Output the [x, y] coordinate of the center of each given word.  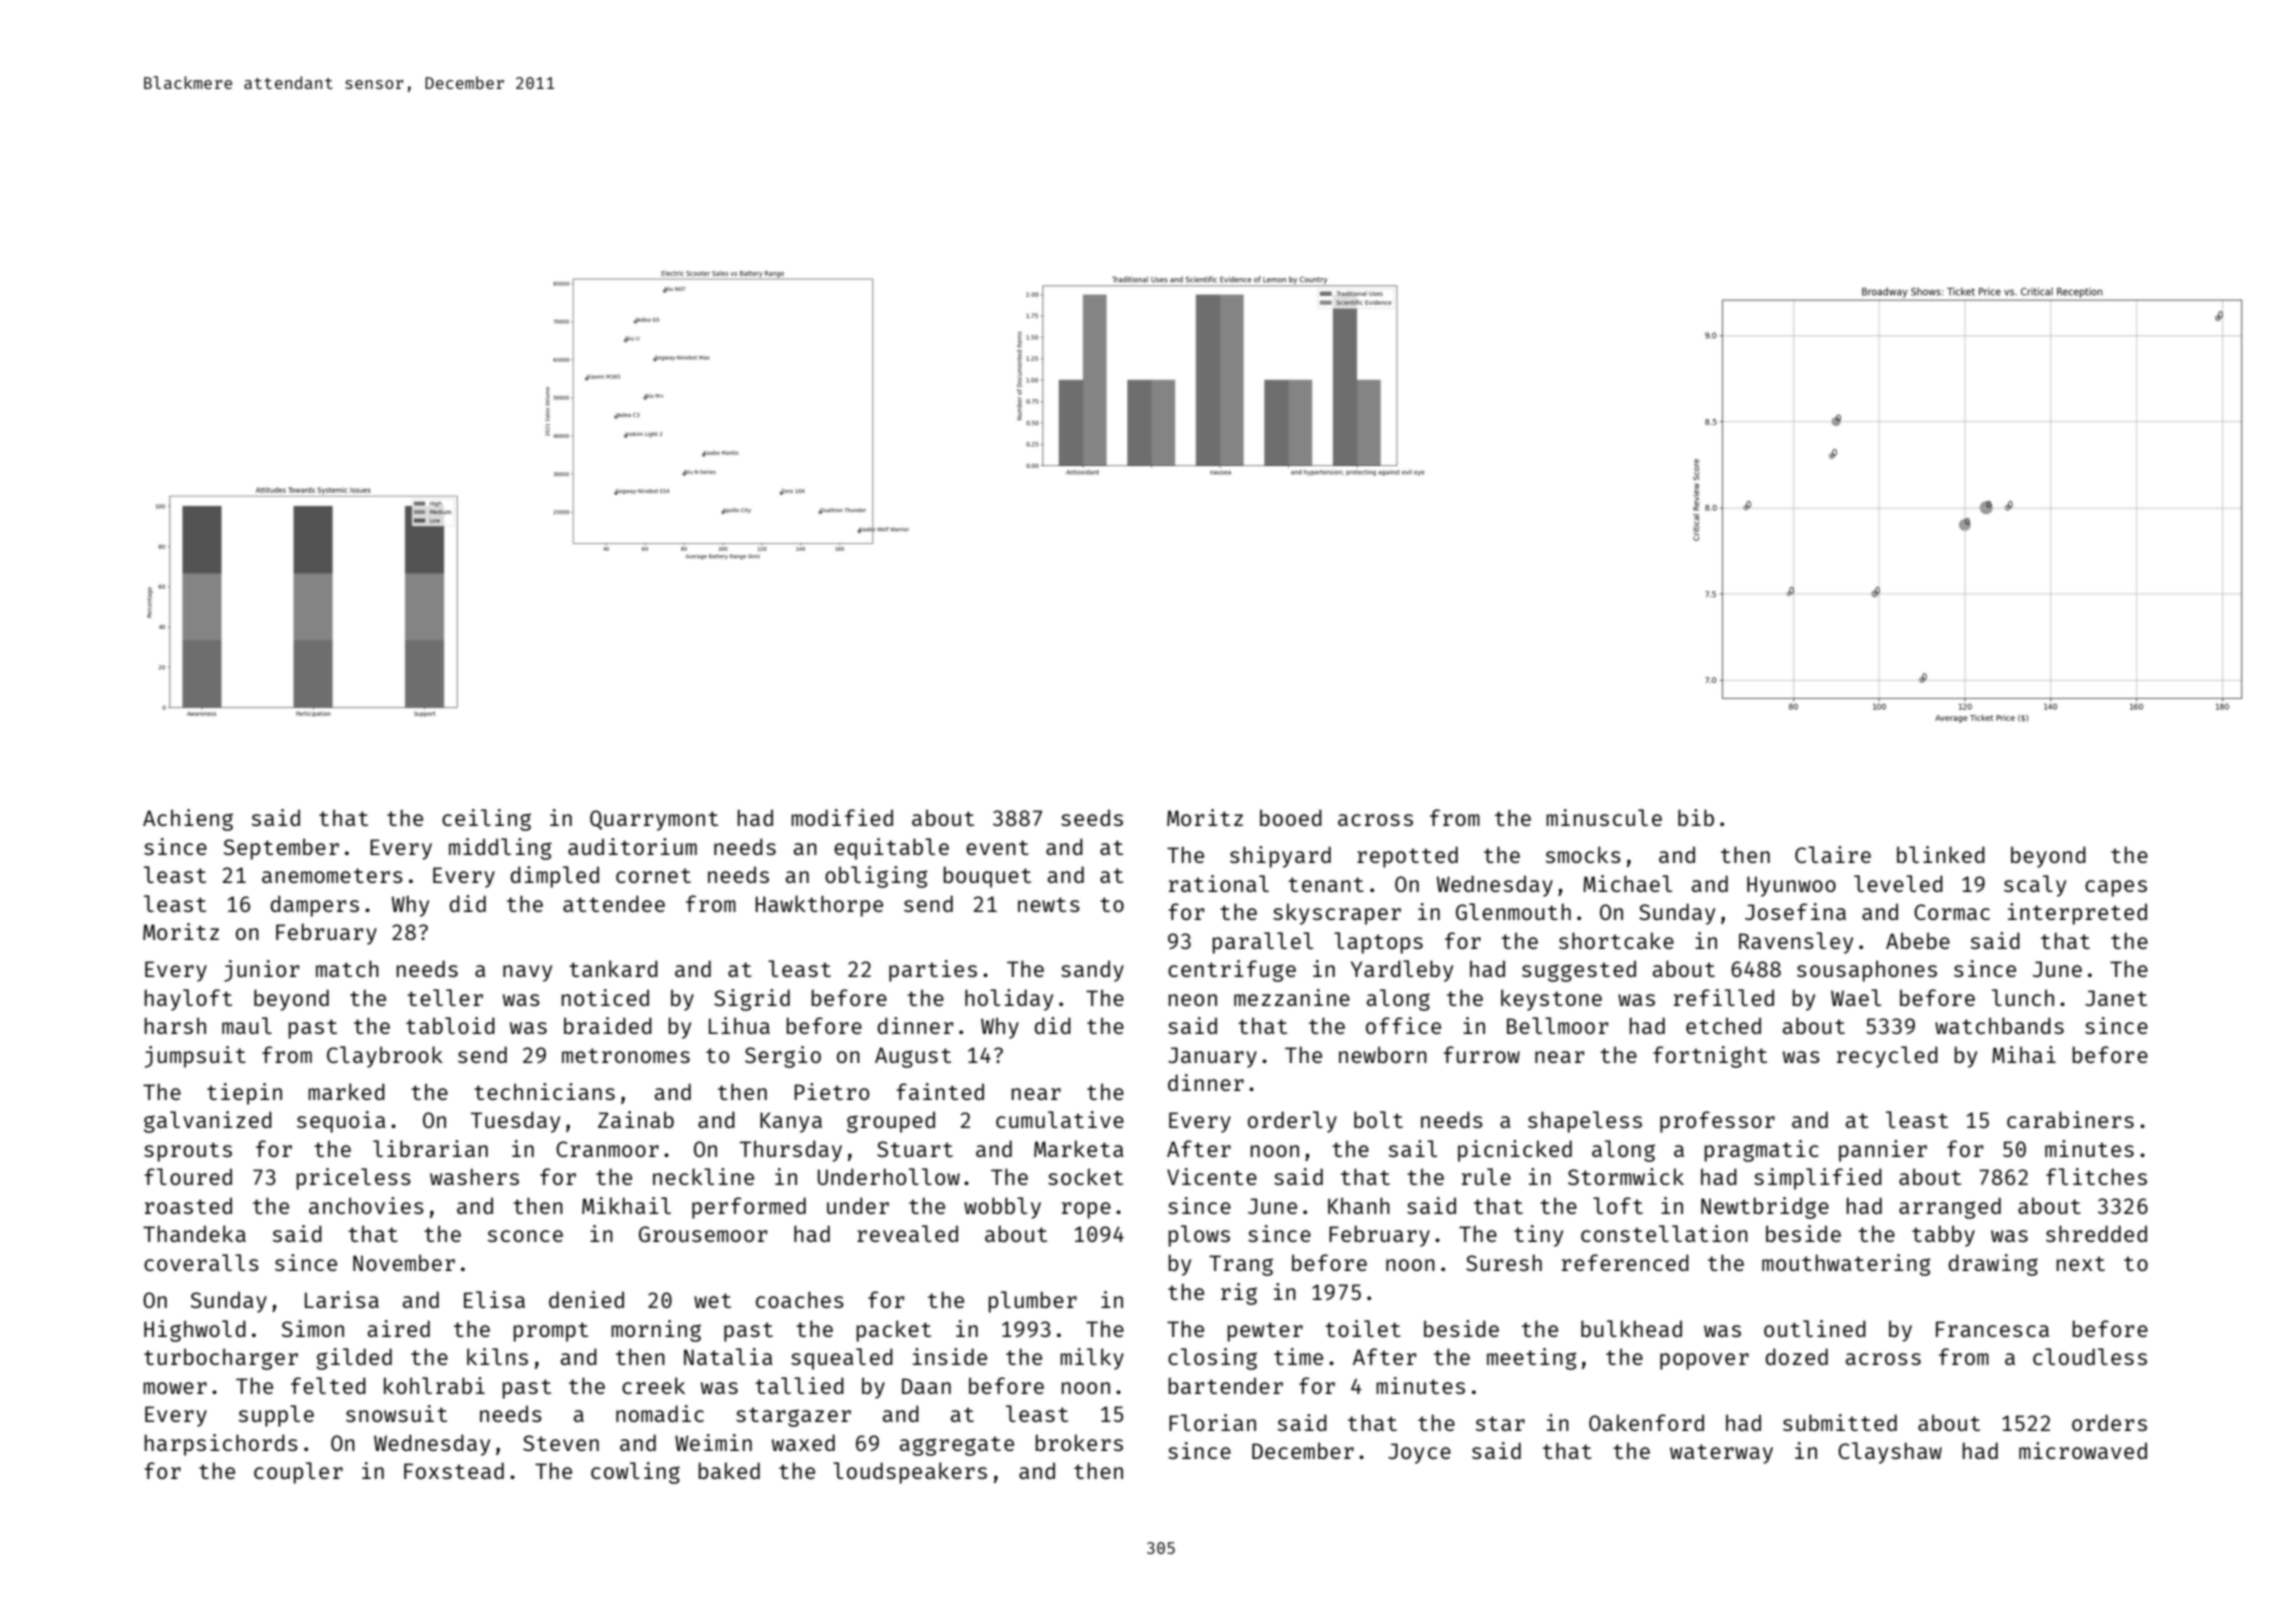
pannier [1883, 1151]
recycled [1887, 1057]
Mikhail [626, 1205]
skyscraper [1337, 914]
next [2081, 1263]
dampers [314, 906]
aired [399, 1328]
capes [2116, 888]
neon [1193, 1000]
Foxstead [454, 1470]
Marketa [1078, 1148]
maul [247, 1025]
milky [1092, 1359]
